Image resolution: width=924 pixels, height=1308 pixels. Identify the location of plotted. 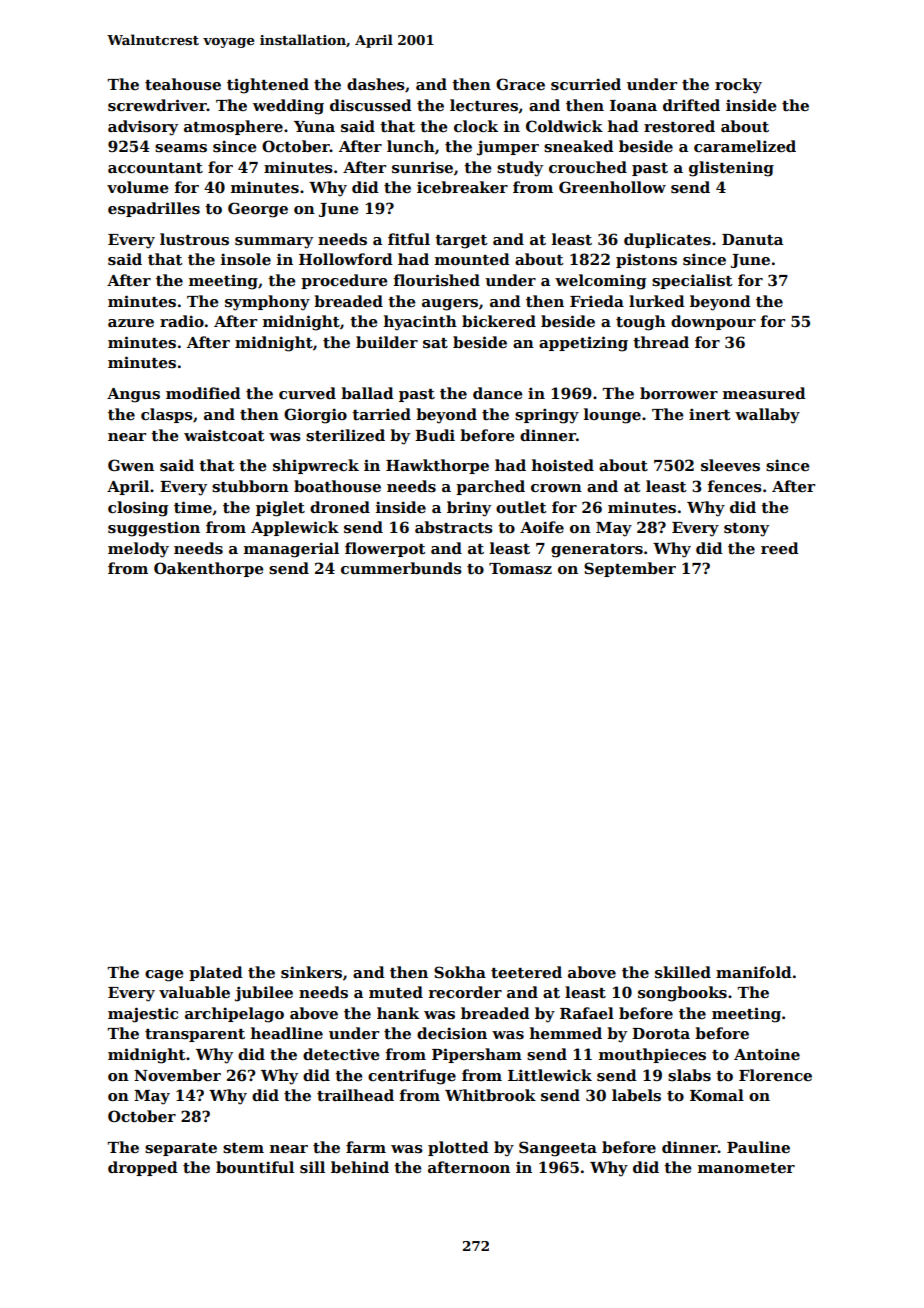
(458, 1148).
